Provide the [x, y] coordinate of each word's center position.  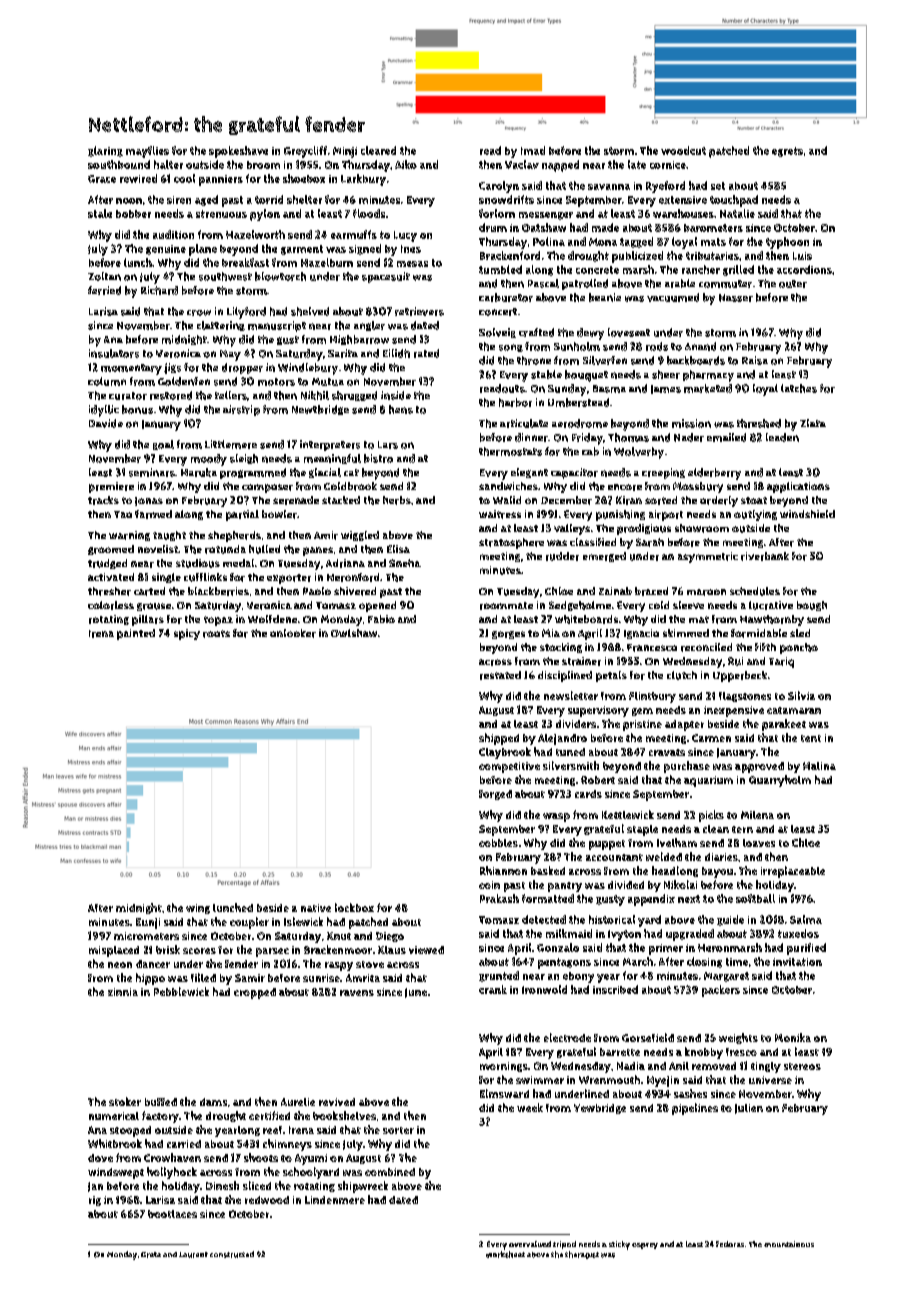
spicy [187, 634]
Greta [151, 1255]
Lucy [405, 236]
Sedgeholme [580, 606]
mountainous [789, 1244]
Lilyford [246, 313]
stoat [754, 500]
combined [390, 1172]
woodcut [683, 150]
